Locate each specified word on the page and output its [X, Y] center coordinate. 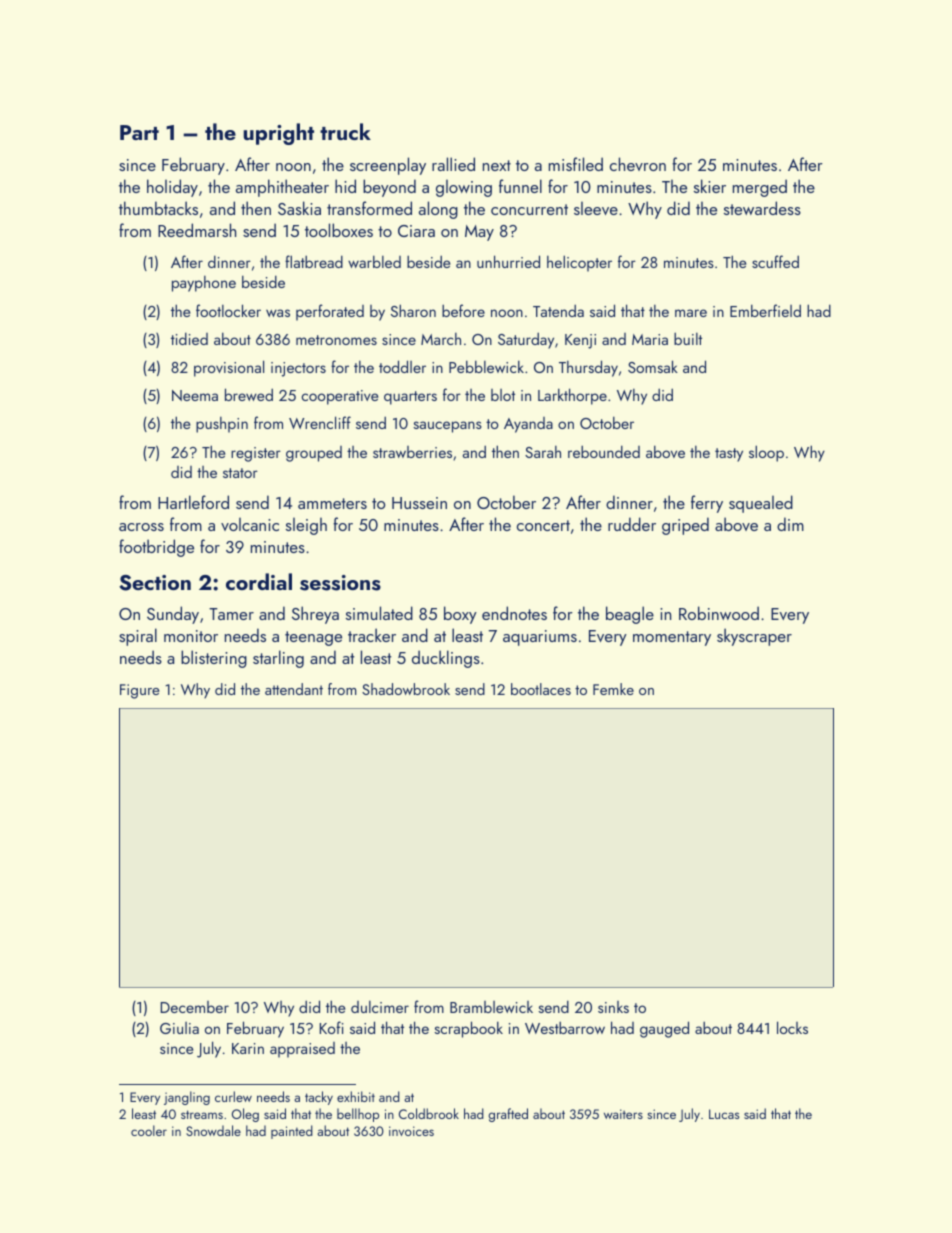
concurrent [529, 209]
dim [790, 524]
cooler [149, 1130]
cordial [259, 581]
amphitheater [282, 188]
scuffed [775, 261]
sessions [340, 583]
